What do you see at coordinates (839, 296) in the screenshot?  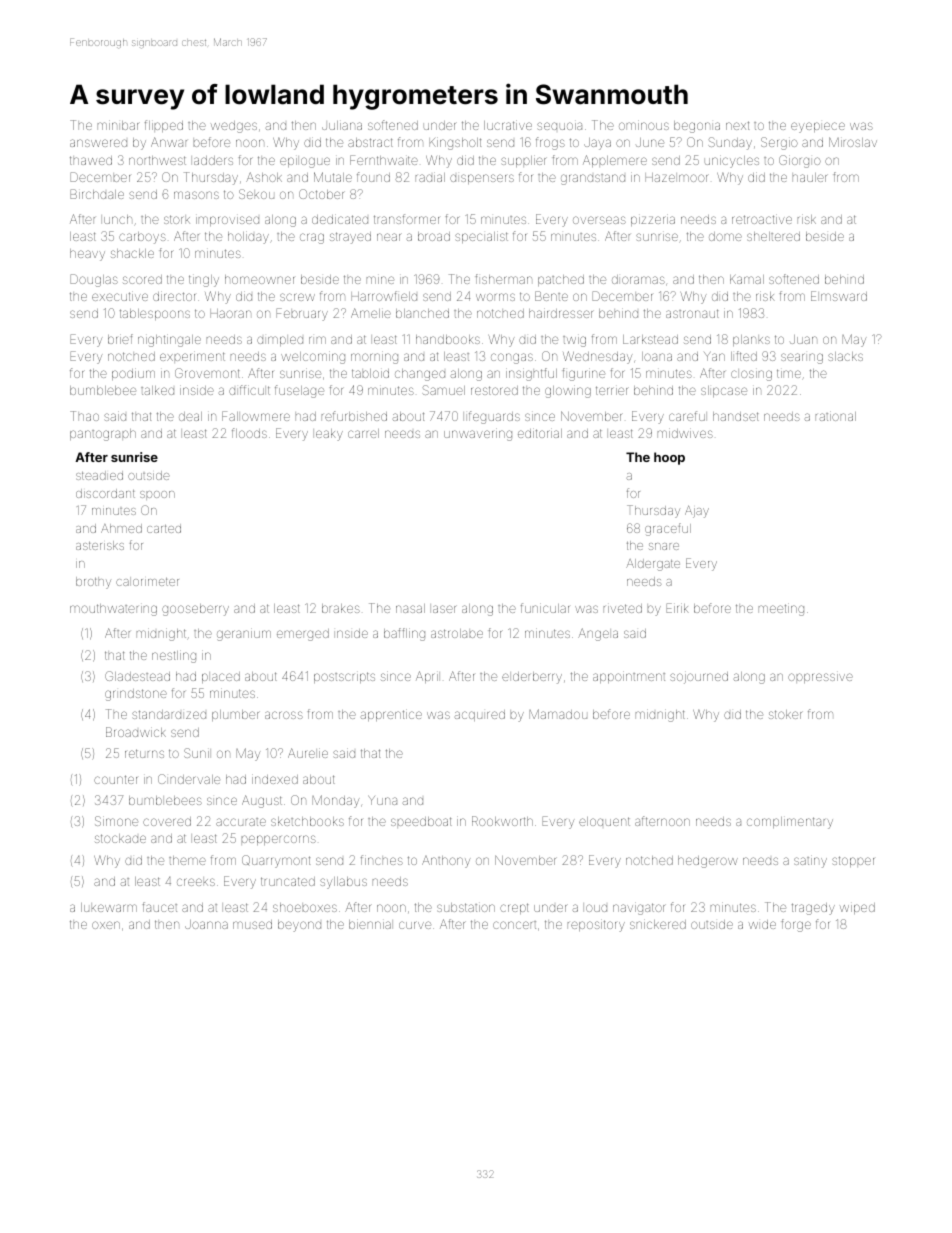 I see `Elmsward` at bounding box center [839, 296].
